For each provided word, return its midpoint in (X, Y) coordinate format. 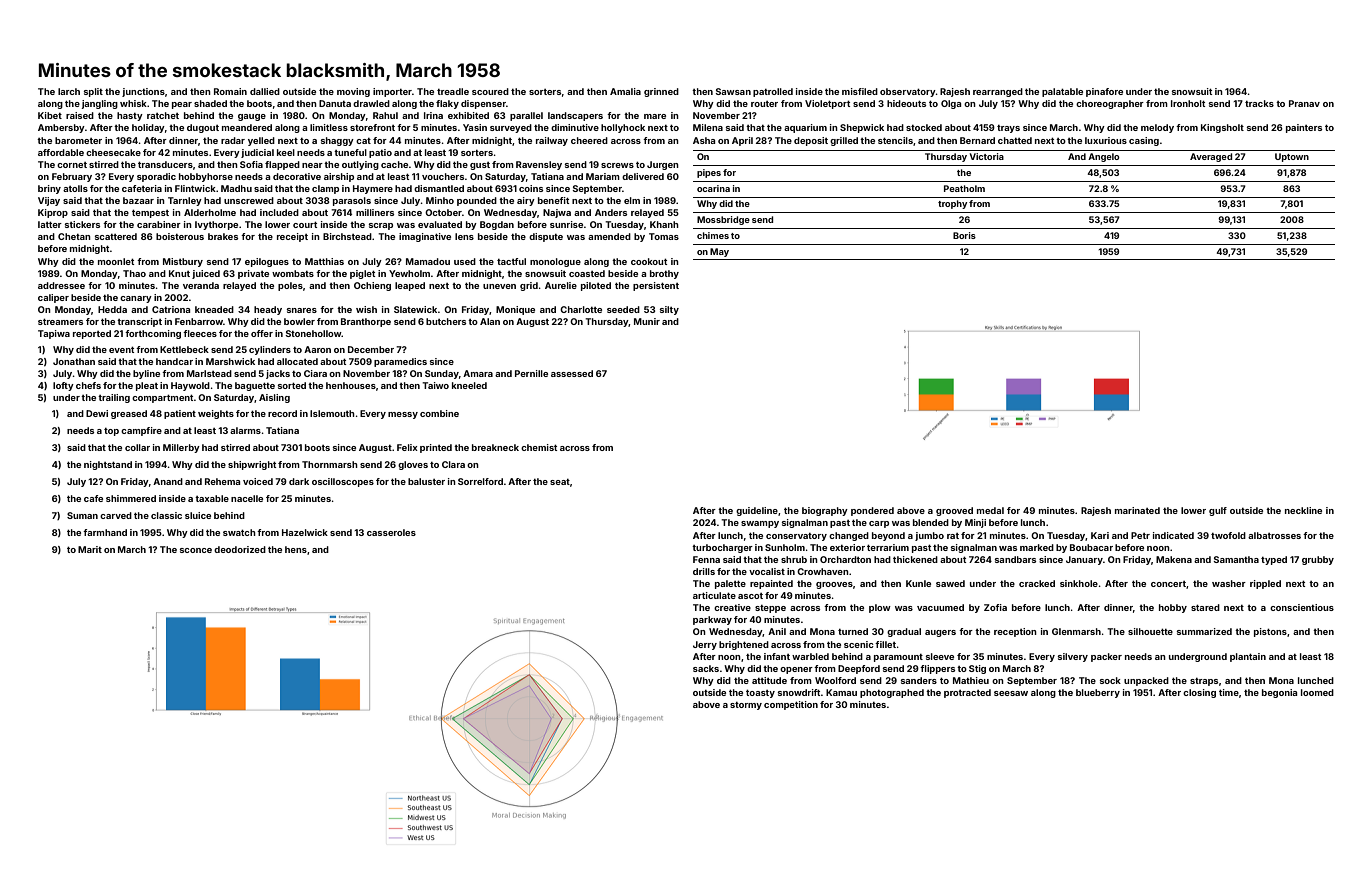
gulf (1218, 511)
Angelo (1104, 157)
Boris (964, 235)
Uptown (1292, 157)
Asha (704, 140)
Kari (1100, 535)
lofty (63, 386)
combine (439, 413)
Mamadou (428, 261)
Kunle (918, 583)
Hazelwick (305, 532)
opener (796, 670)
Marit (90, 549)
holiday (148, 128)
